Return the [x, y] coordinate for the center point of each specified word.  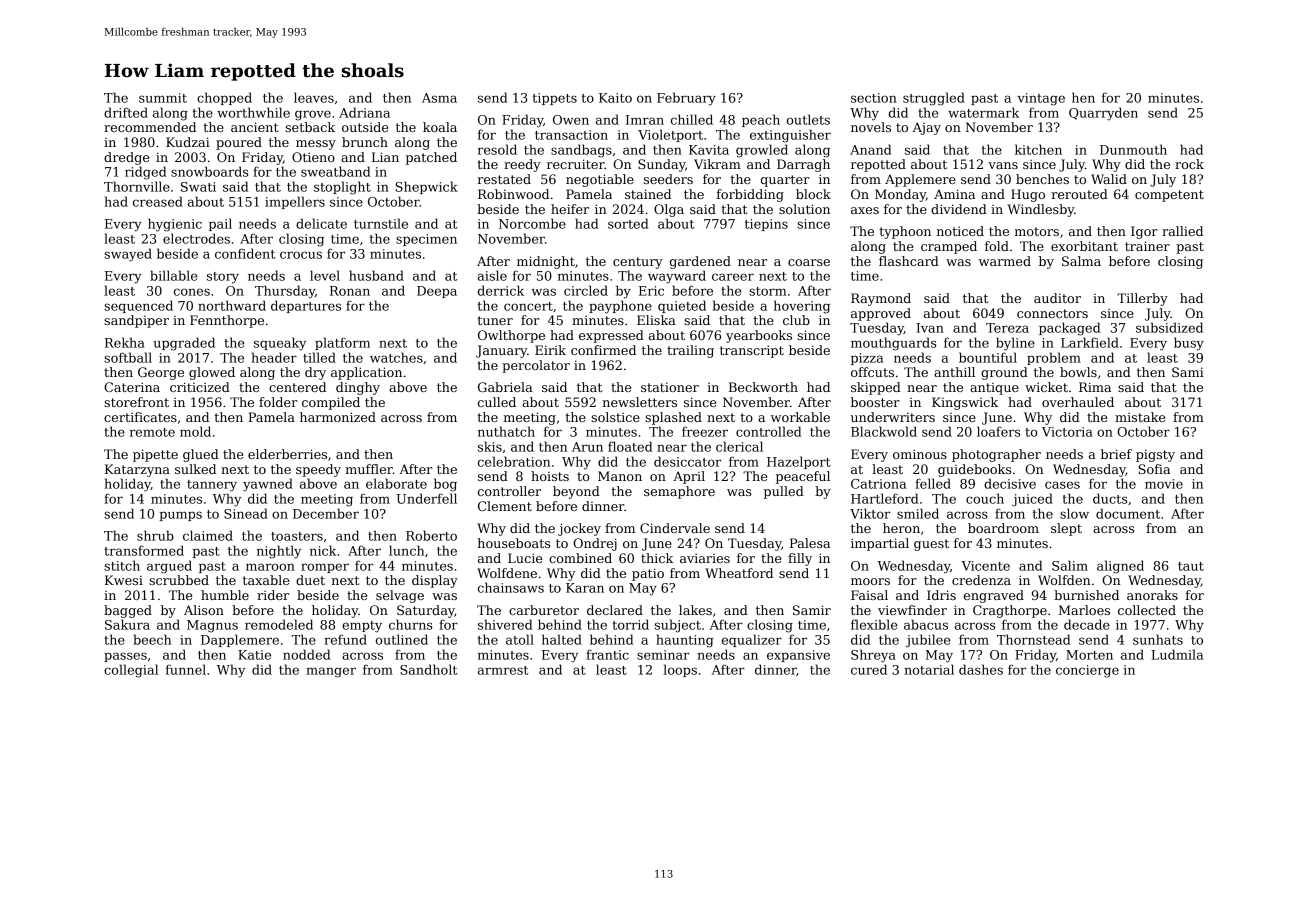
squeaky [280, 344]
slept [1066, 529]
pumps [181, 516]
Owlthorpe [511, 336]
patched [431, 158]
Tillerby [1142, 299]
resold [497, 149]
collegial [131, 671]
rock [1189, 164]
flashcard [909, 261]
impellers [295, 202]
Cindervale [675, 528]
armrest [503, 670]
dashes [981, 669]
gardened [700, 262]
